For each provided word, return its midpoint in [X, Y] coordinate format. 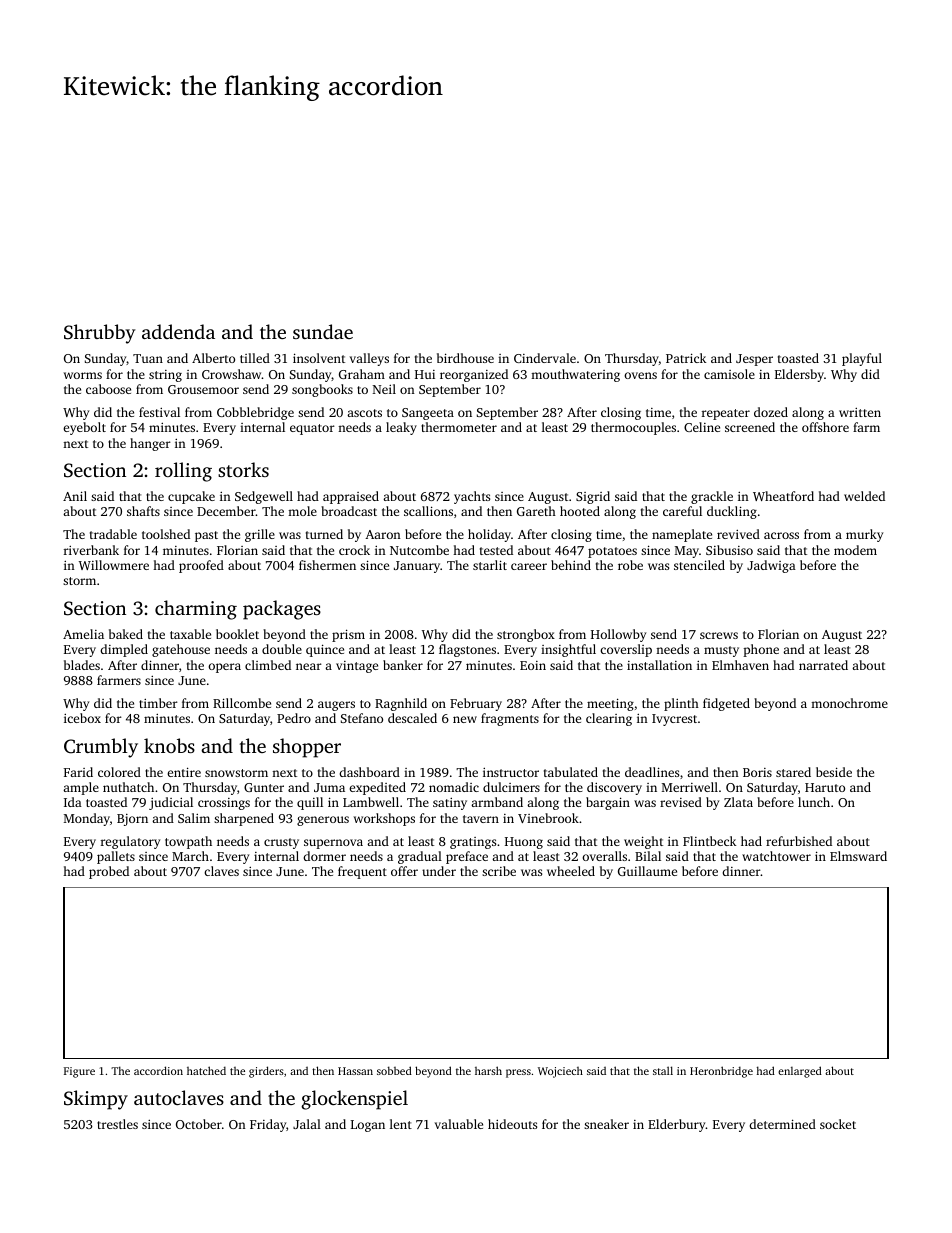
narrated [823, 665]
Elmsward [858, 856]
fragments [510, 719]
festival [159, 412]
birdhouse [465, 358]
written [860, 412]
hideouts [512, 1124]
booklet [237, 634]
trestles [117, 1124]
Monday [87, 819]
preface [467, 857]
